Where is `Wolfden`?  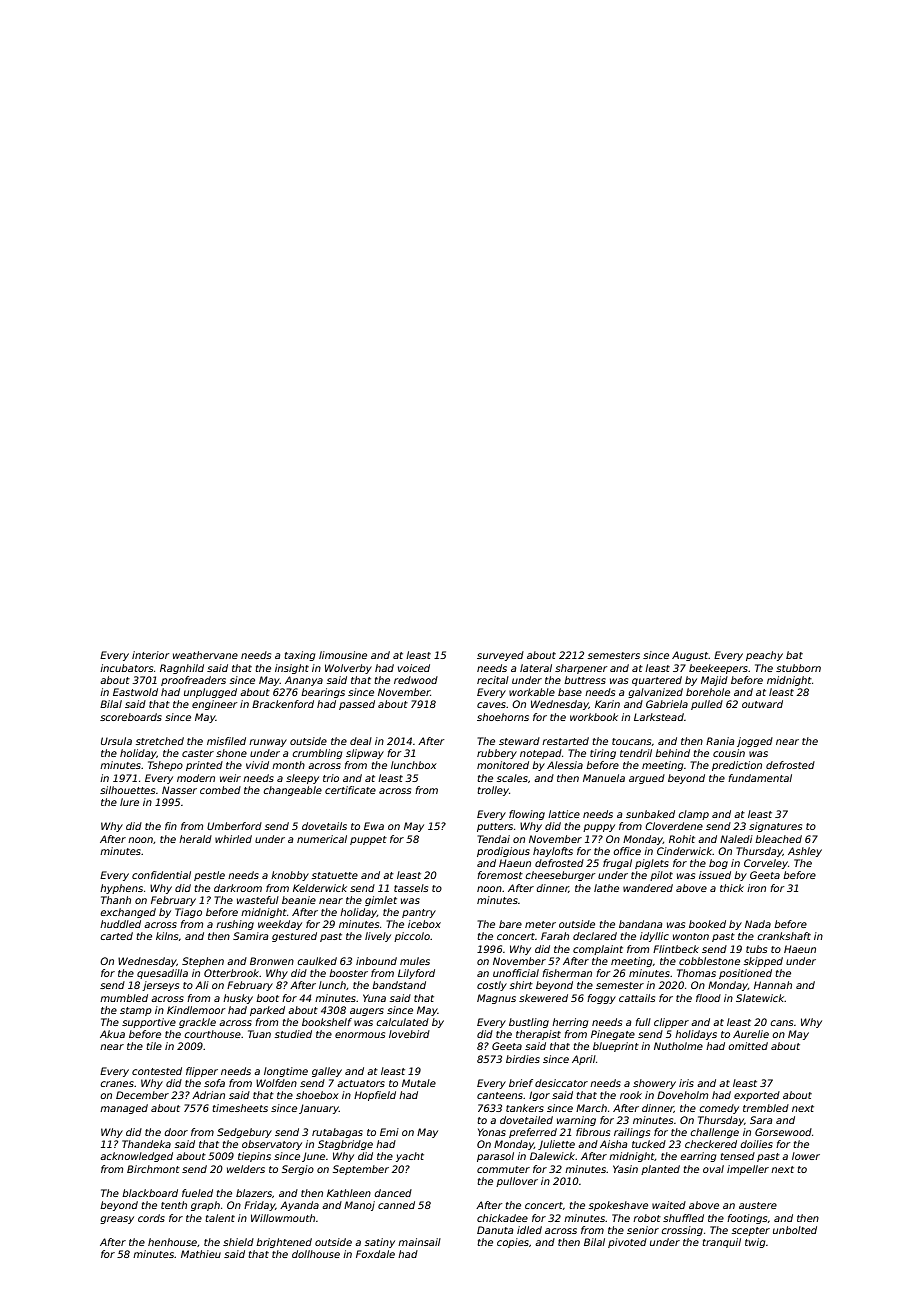 Wolfden is located at coordinates (276, 1083).
